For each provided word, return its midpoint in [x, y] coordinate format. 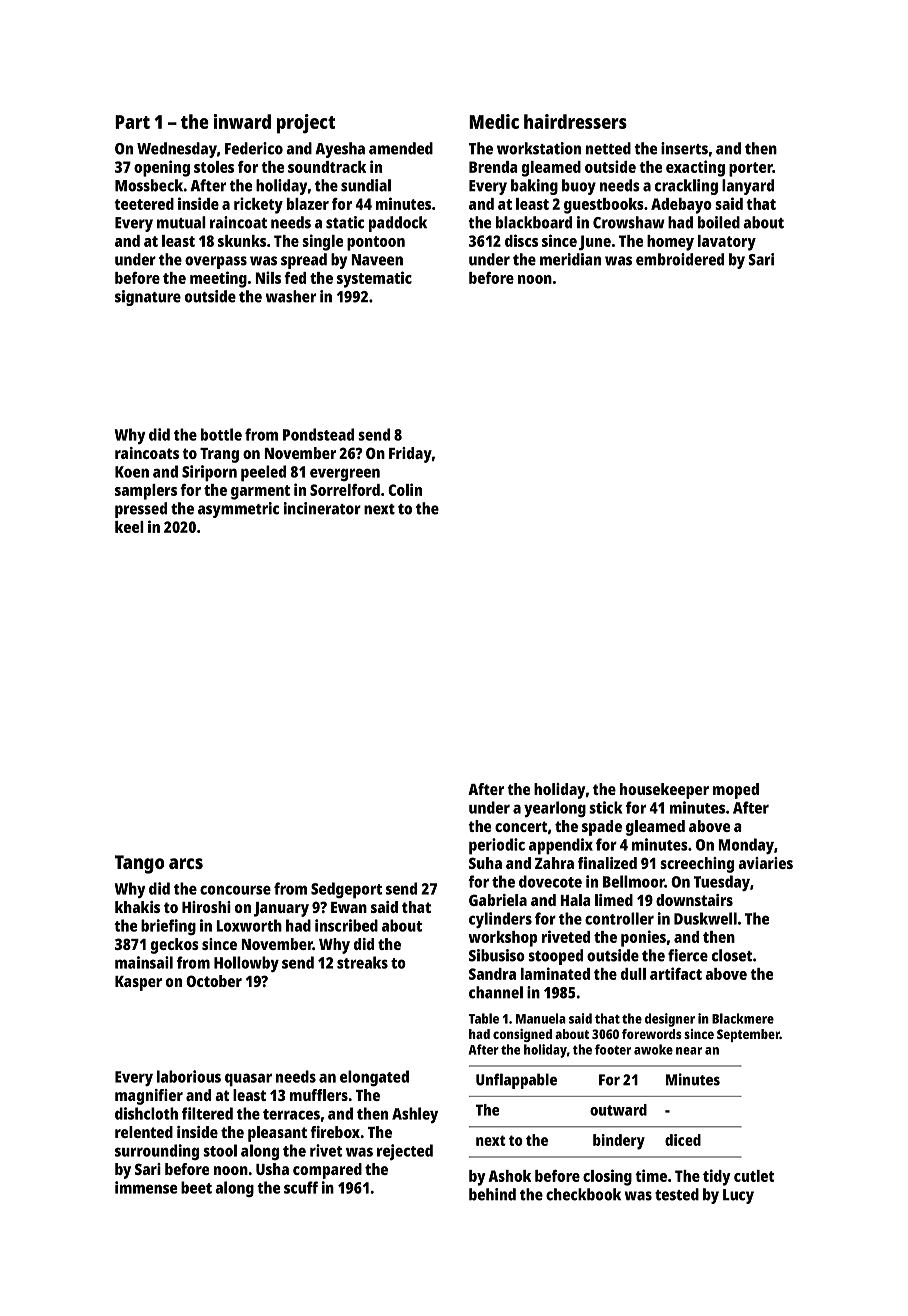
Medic [494, 121]
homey [670, 243]
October [214, 981]
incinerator [322, 508]
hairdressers [575, 121]
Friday [410, 455]
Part [132, 122]
